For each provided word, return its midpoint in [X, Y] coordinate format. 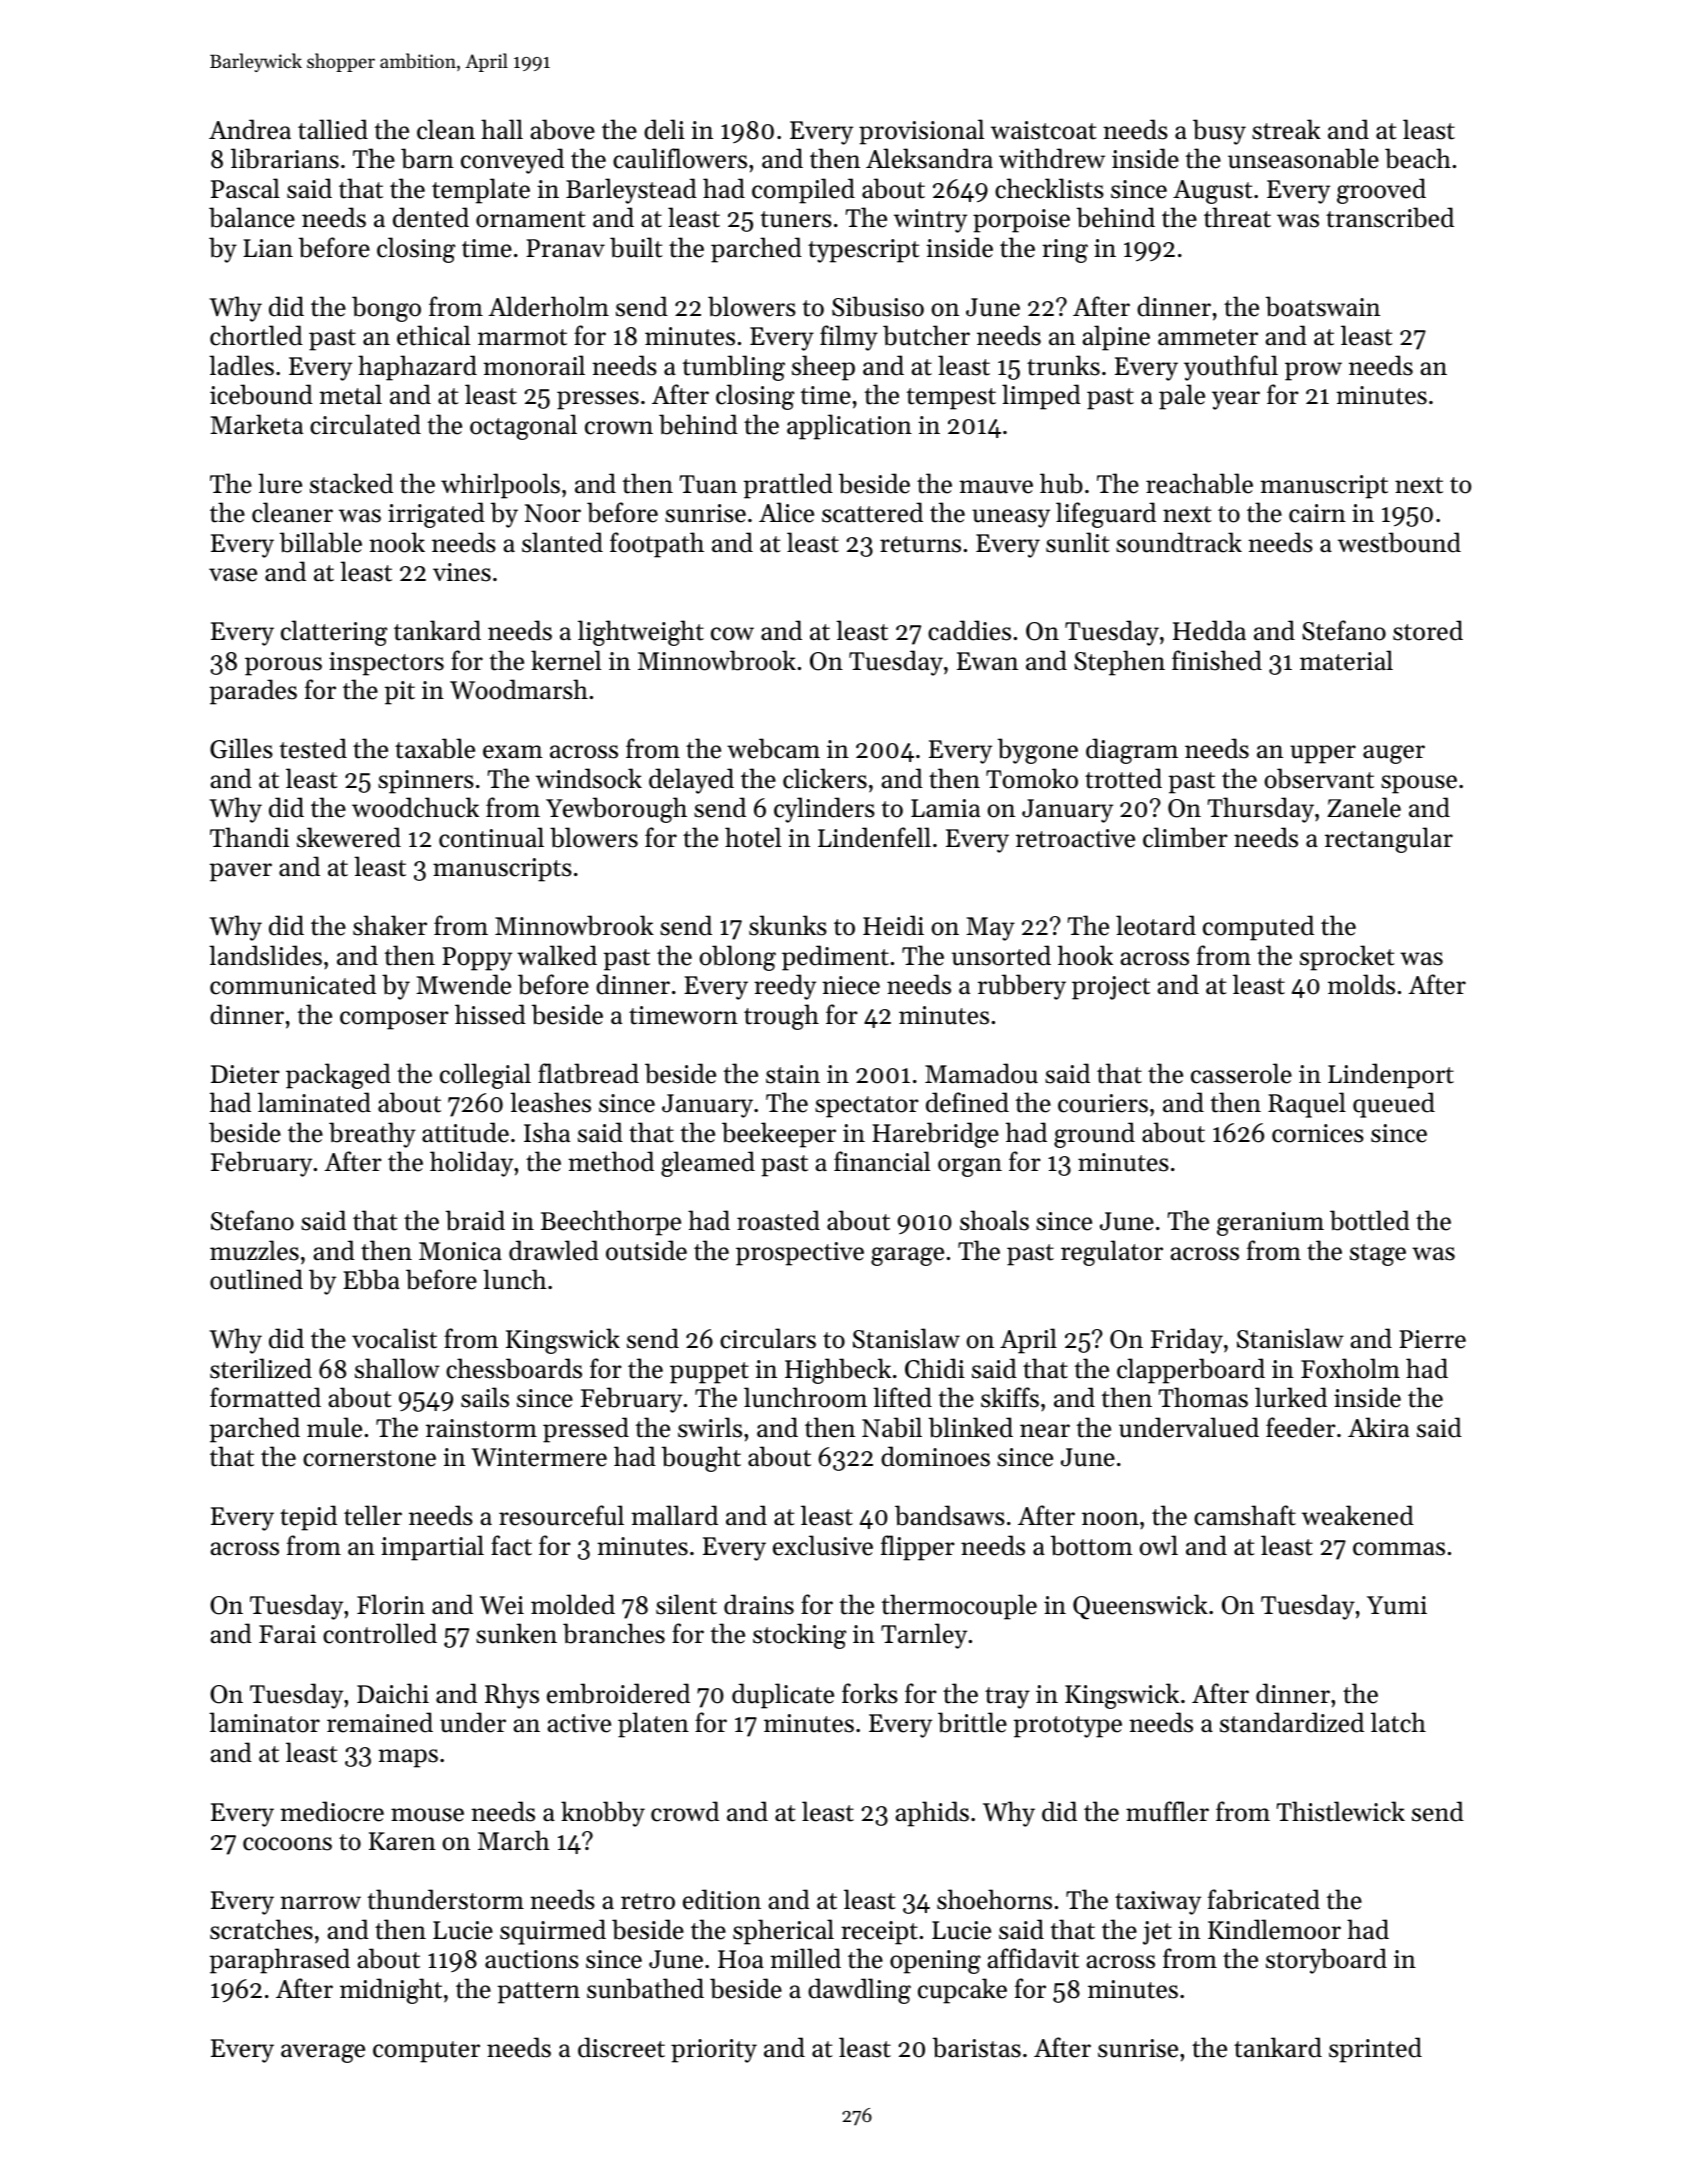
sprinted [1375, 2050]
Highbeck [838, 1371]
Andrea [250, 129]
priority [714, 2051]
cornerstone [369, 1458]
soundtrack [1179, 542]
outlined [256, 1279]
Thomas [1203, 1397]
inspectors [386, 664]
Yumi [1397, 1605]
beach [1418, 158]
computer [426, 2052]
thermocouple [959, 1607]
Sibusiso [878, 306]
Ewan [987, 661]
